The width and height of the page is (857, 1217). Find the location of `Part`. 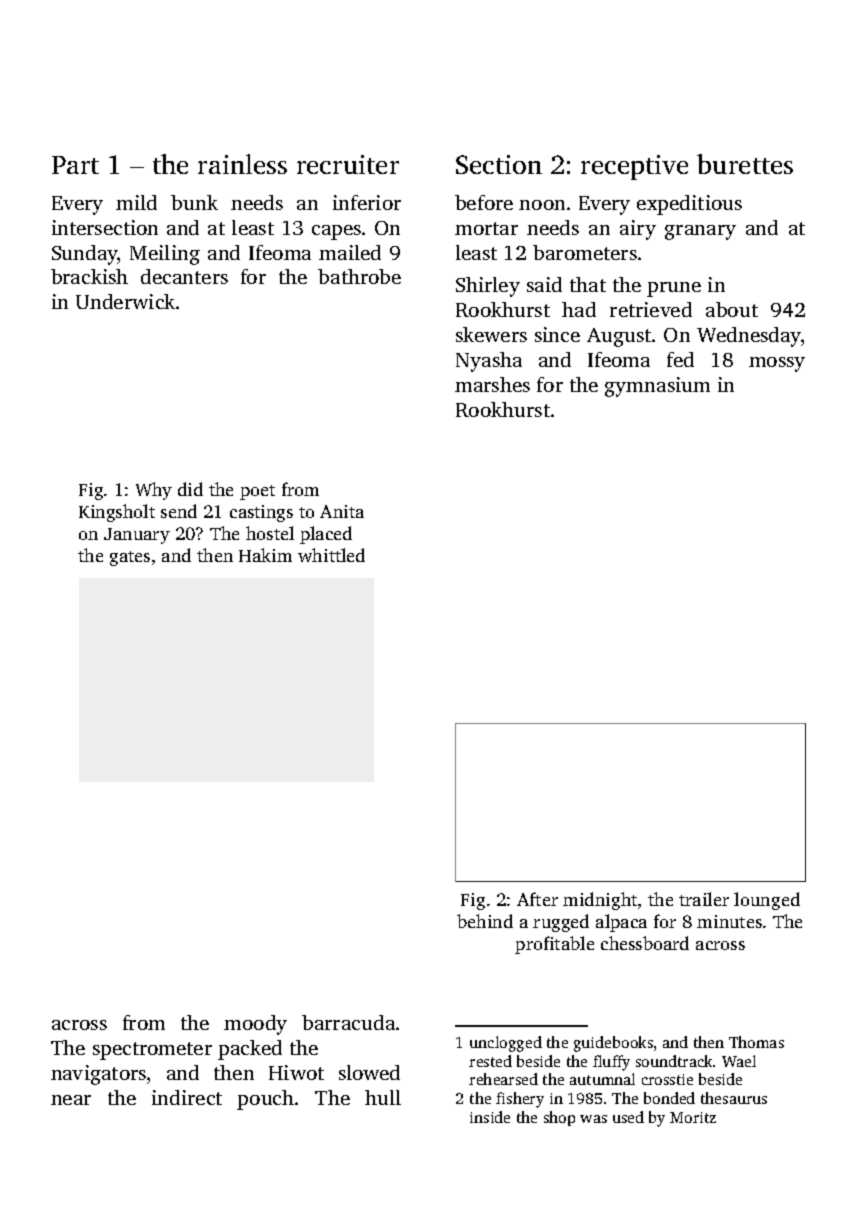

Part is located at coordinates (75, 165).
